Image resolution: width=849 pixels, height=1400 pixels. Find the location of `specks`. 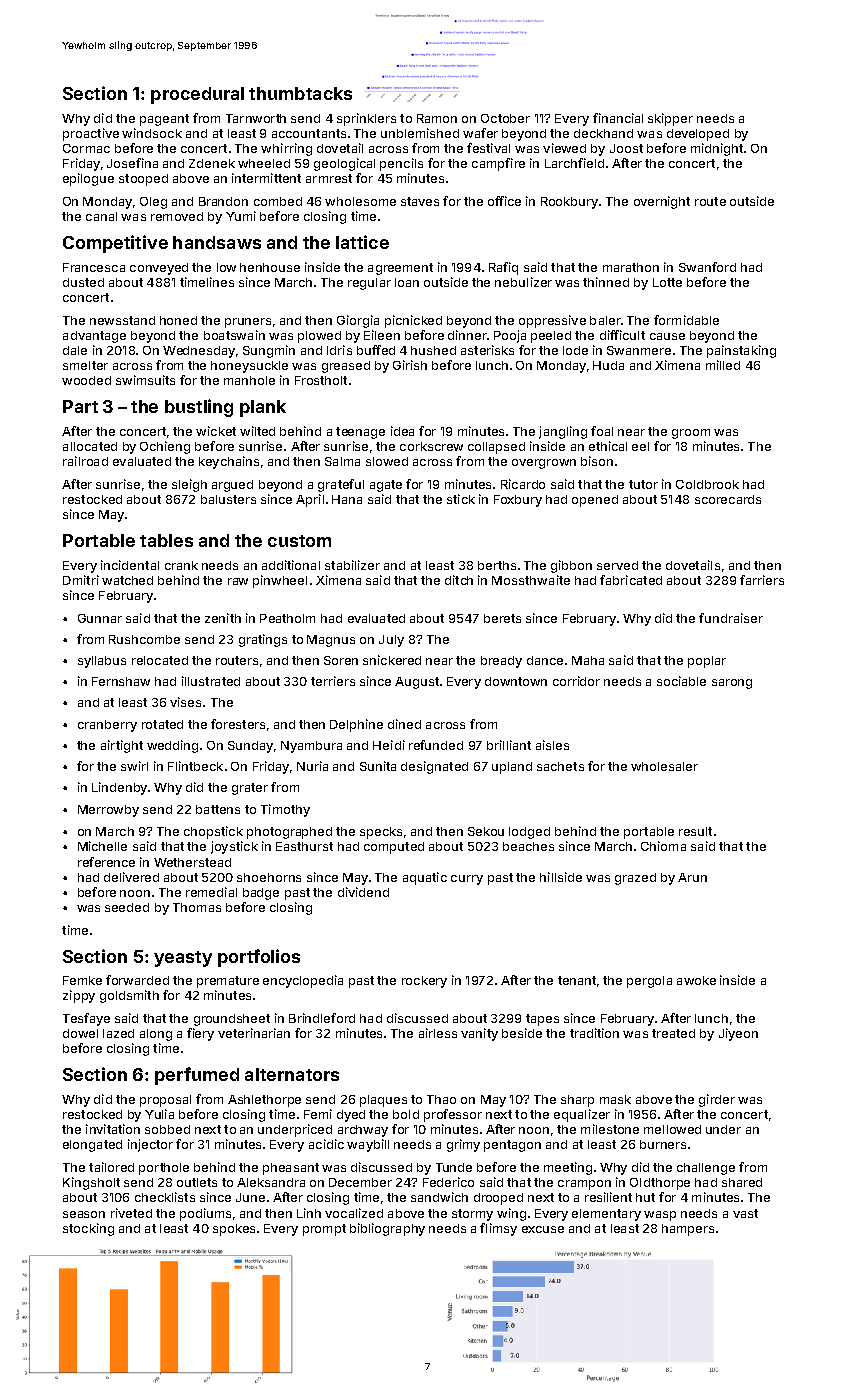

specks is located at coordinates (381, 833).
